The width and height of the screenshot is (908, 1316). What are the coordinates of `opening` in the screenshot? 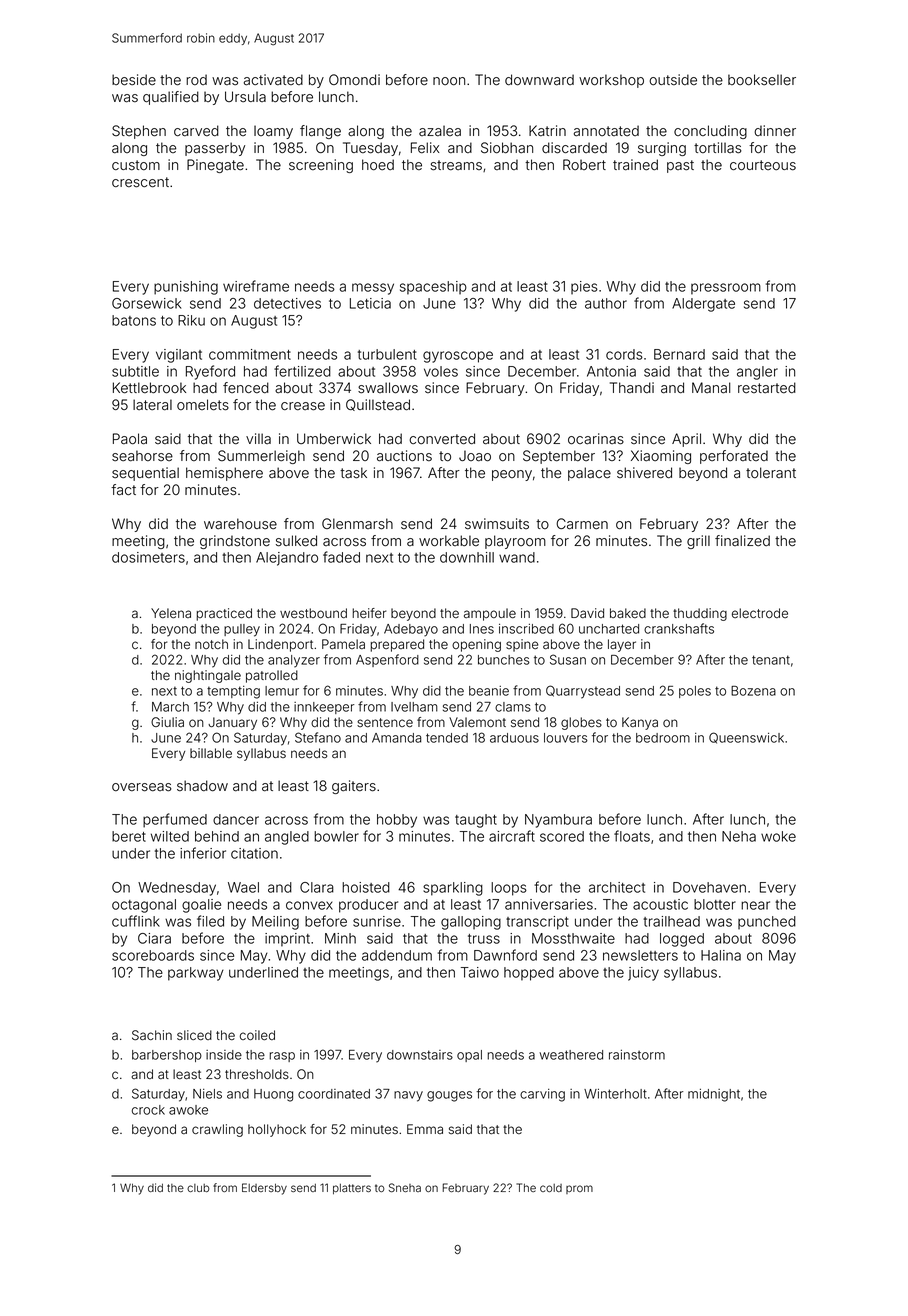 It's located at (476, 645).
